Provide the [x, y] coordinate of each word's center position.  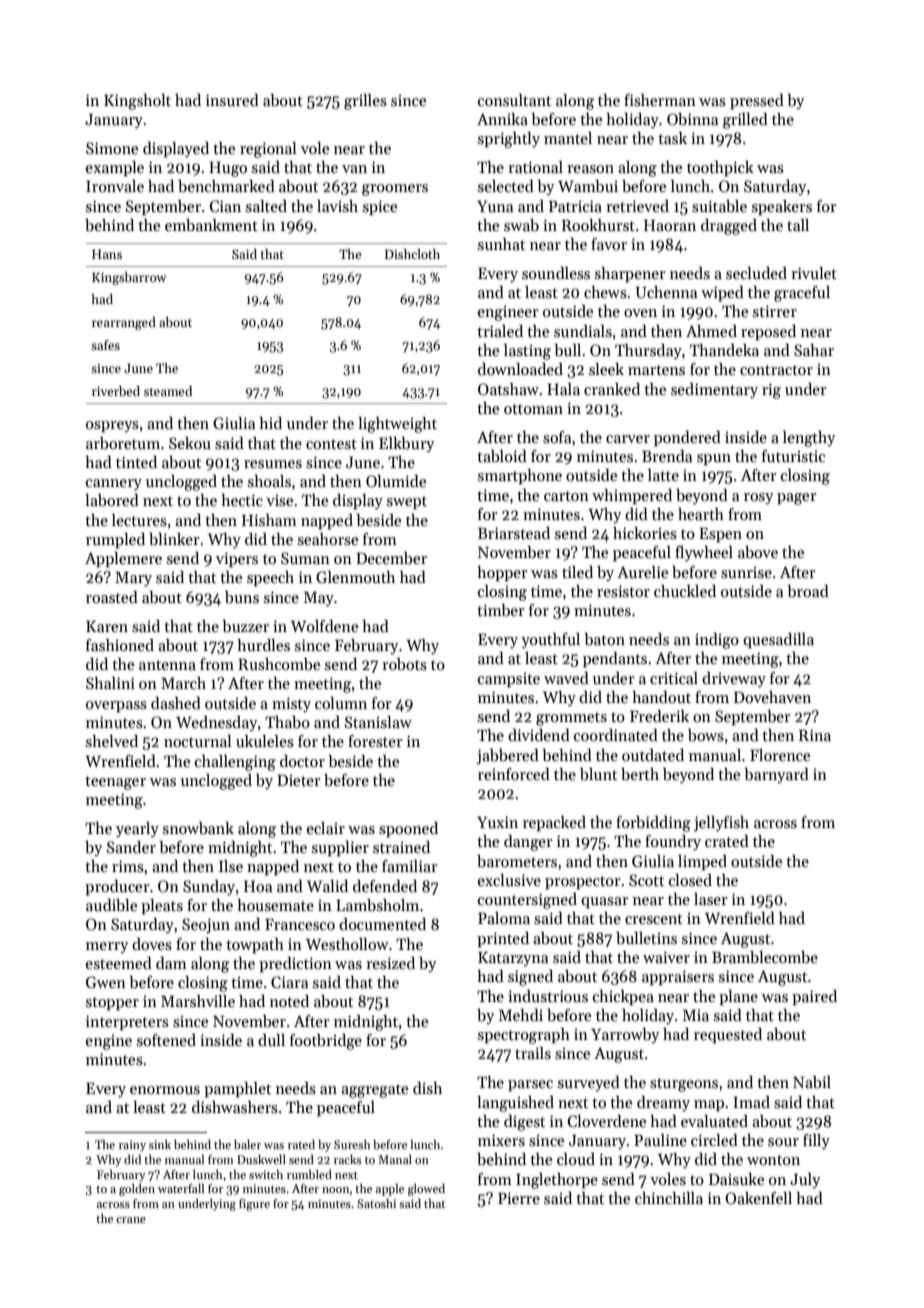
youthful [550, 641]
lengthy [809, 439]
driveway [734, 680]
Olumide [396, 481]
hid [270, 423]
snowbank [198, 828]
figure [254, 1205]
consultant [514, 100]
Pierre [519, 1198]
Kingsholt [137, 102]
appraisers [678, 978]
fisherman [660, 100]
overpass [116, 707]
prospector [583, 883]
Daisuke [736, 1179]
